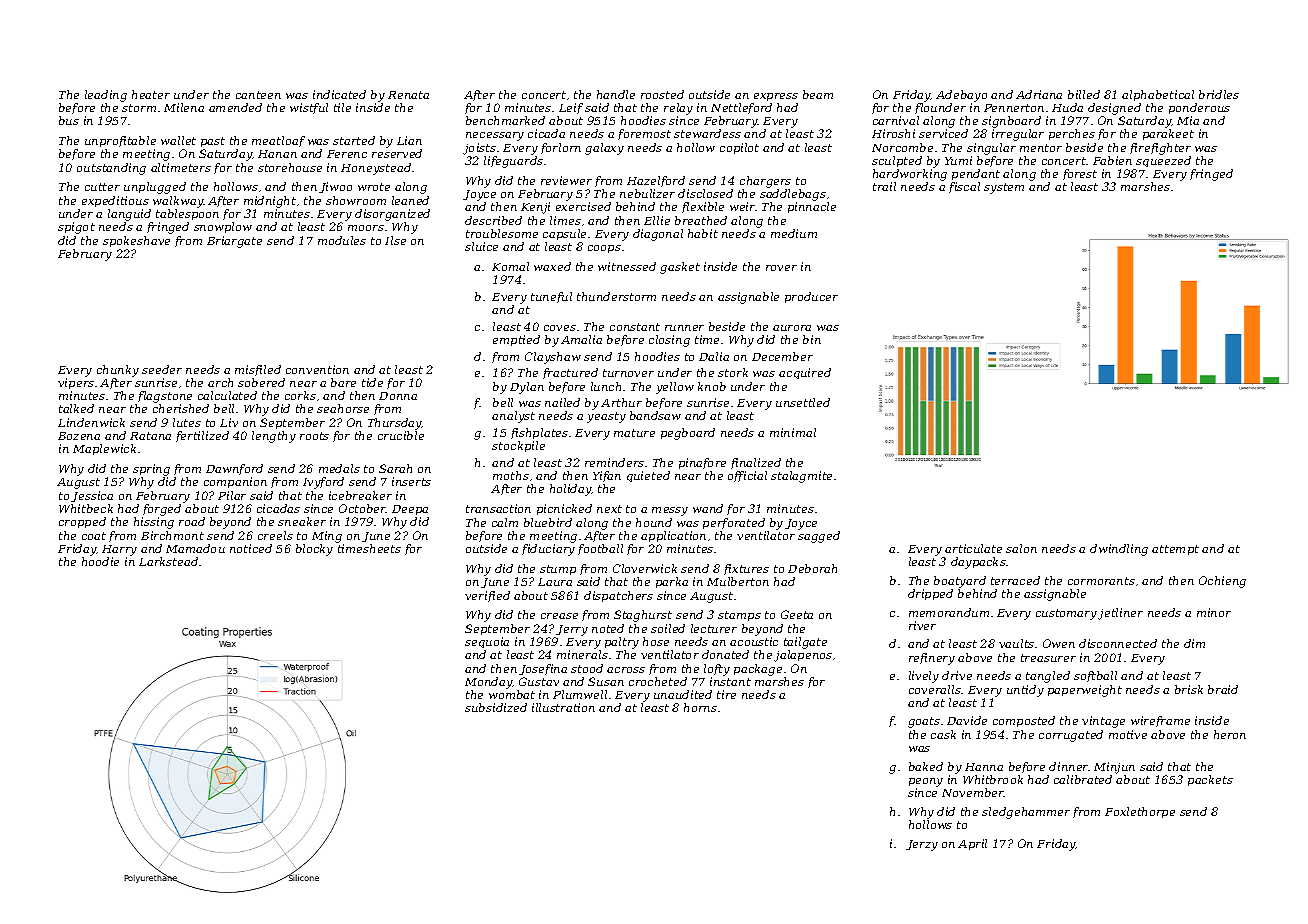  Describe the element at coordinates (1080, 174) in the screenshot. I see `forest` at that location.
